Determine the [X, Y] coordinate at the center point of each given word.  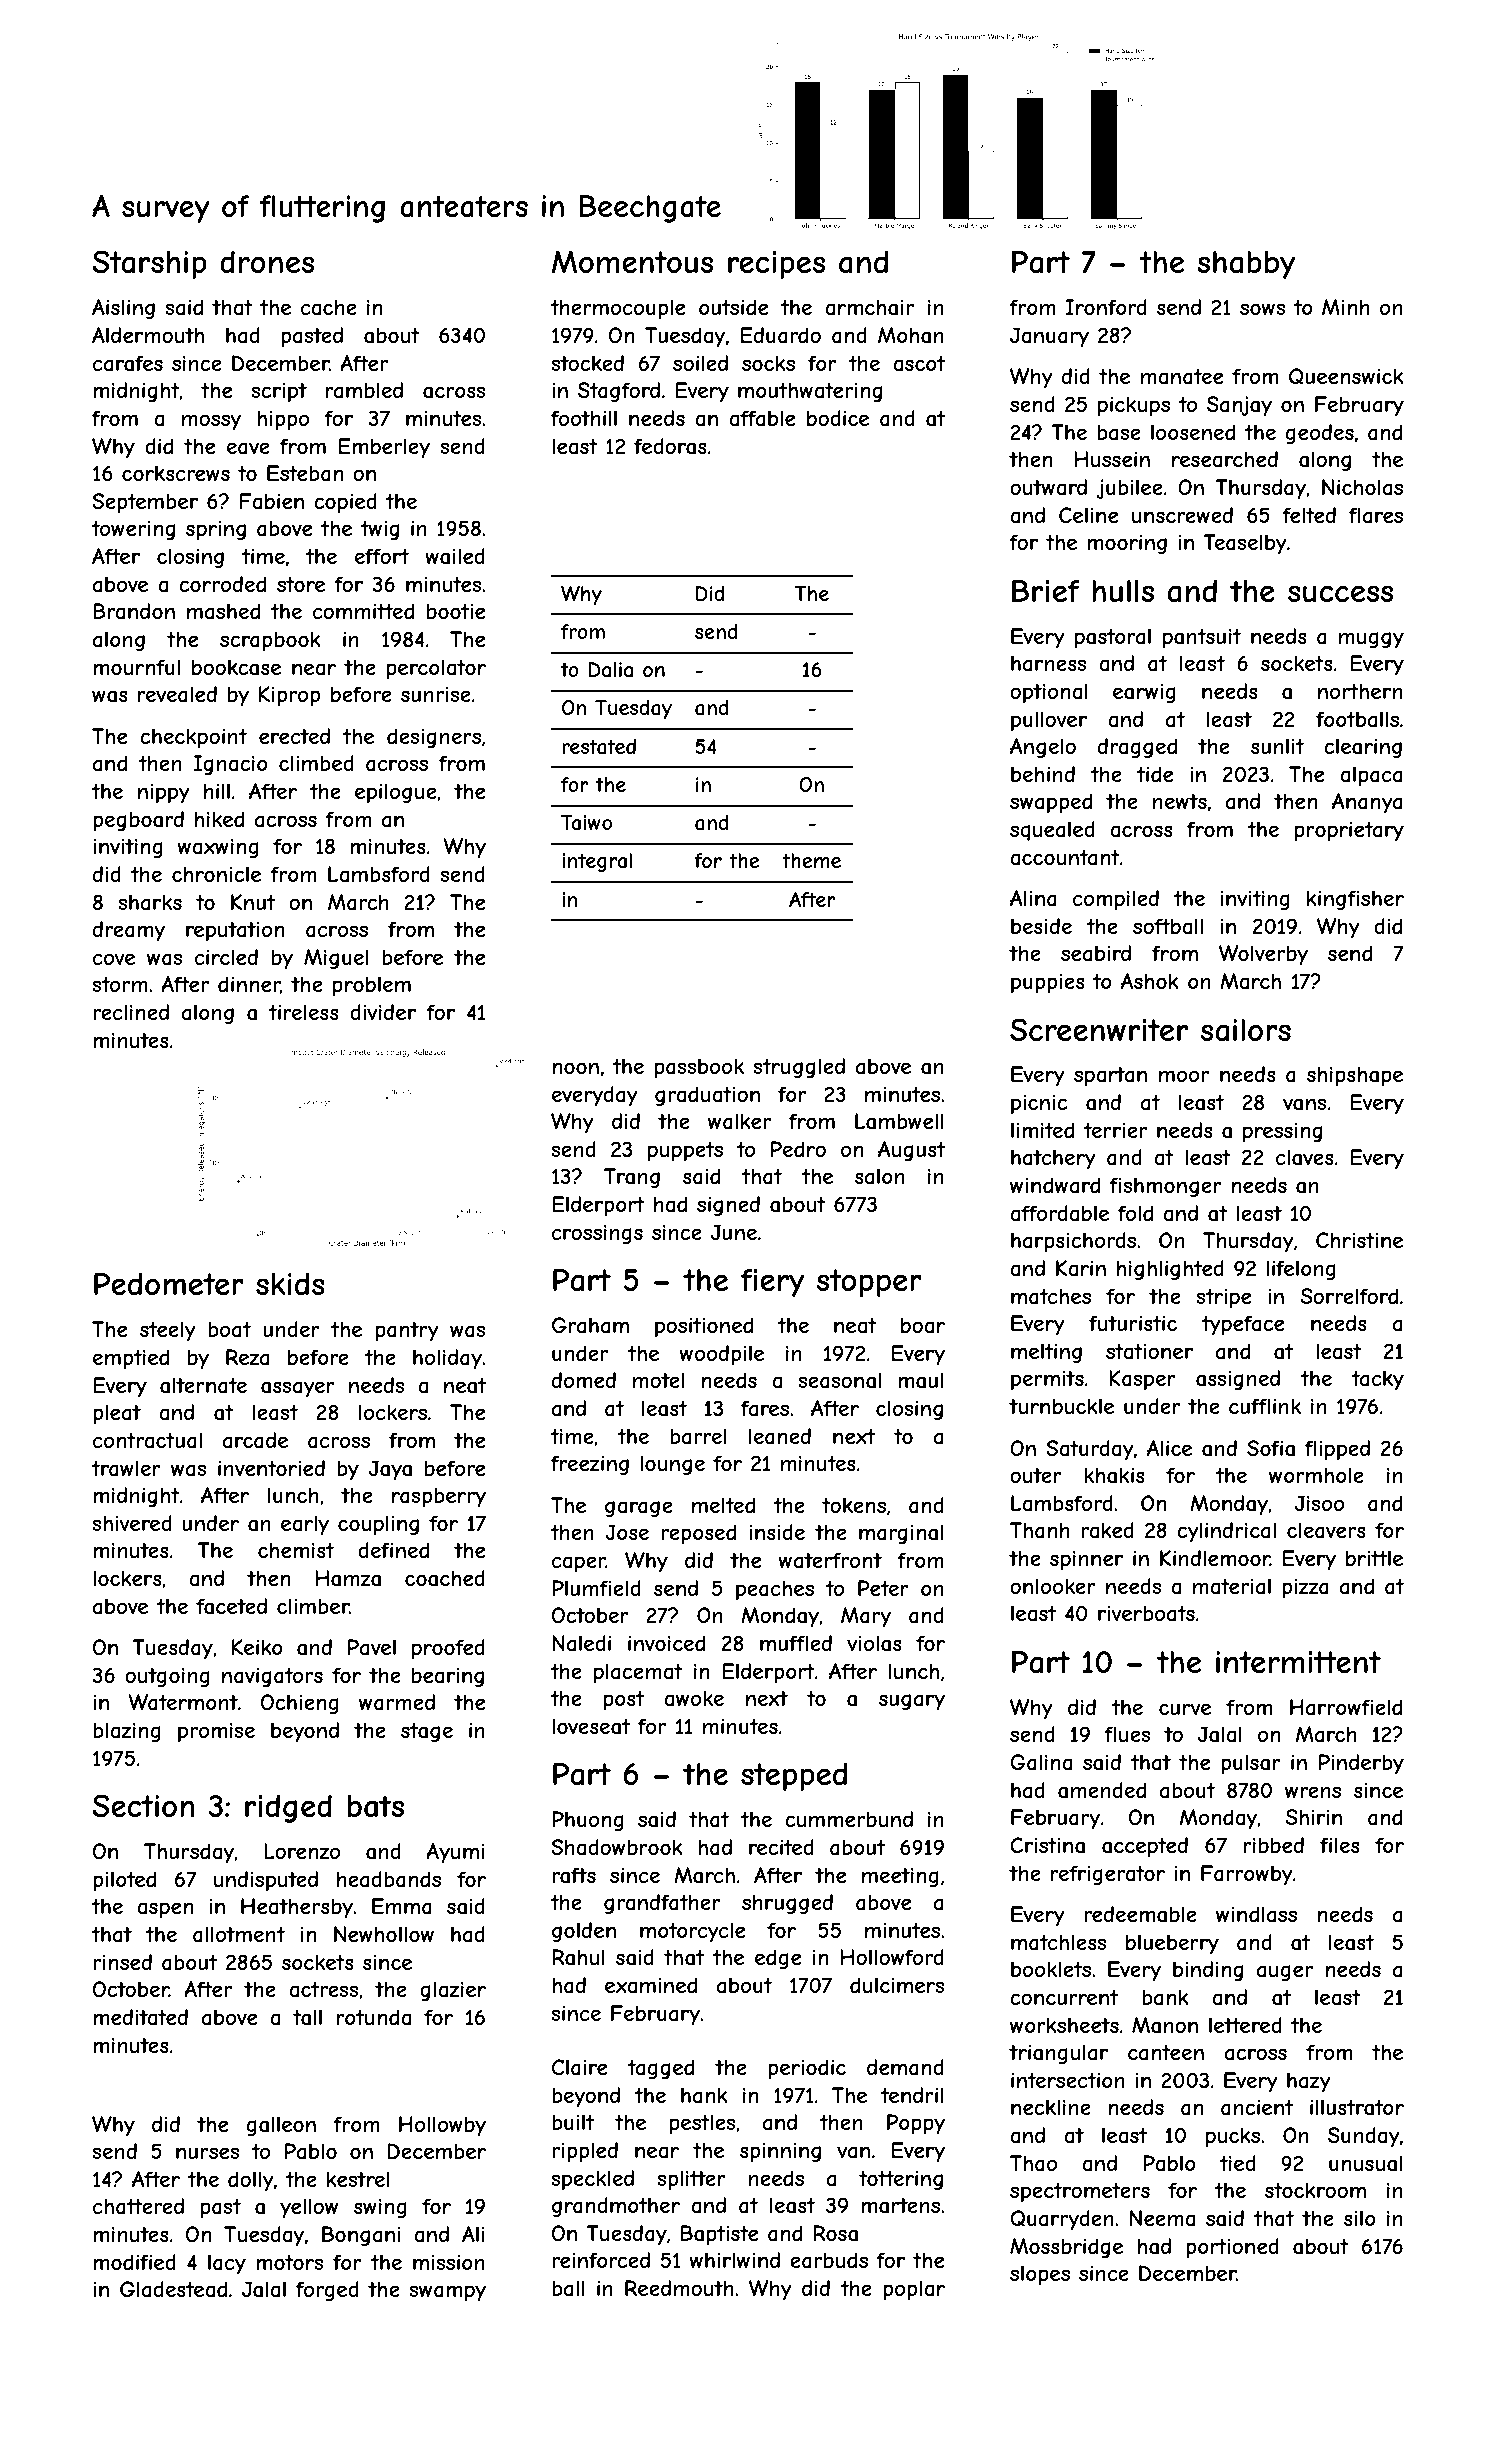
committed [363, 611]
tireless [303, 1012]
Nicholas [1362, 487]
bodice [838, 418]
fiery [772, 1283]
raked [1107, 1530]
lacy [227, 2264]
